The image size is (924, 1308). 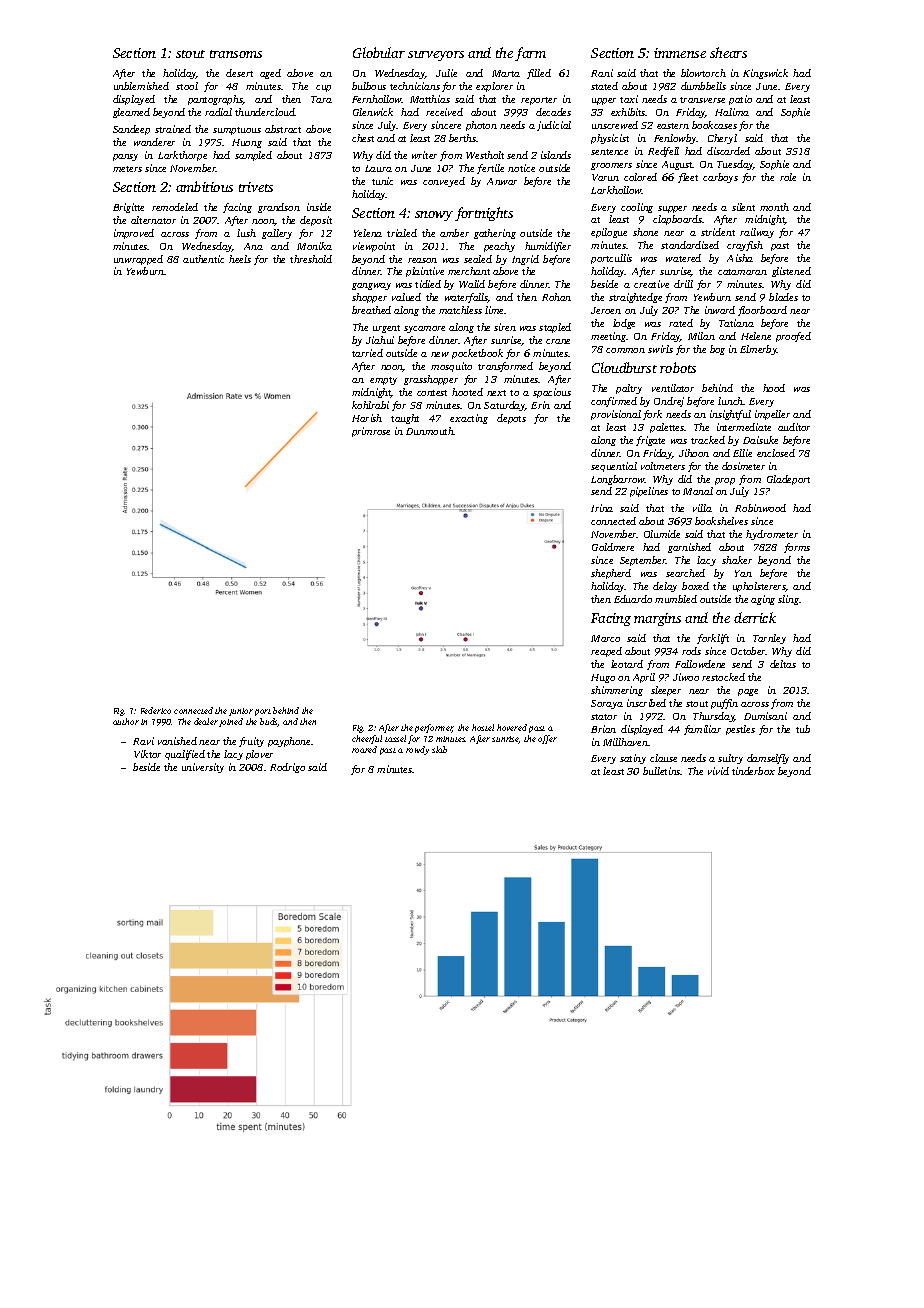 What do you see at coordinates (368, 233) in the screenshot?
I see `Yelena` at bounding box center [368, 233].
